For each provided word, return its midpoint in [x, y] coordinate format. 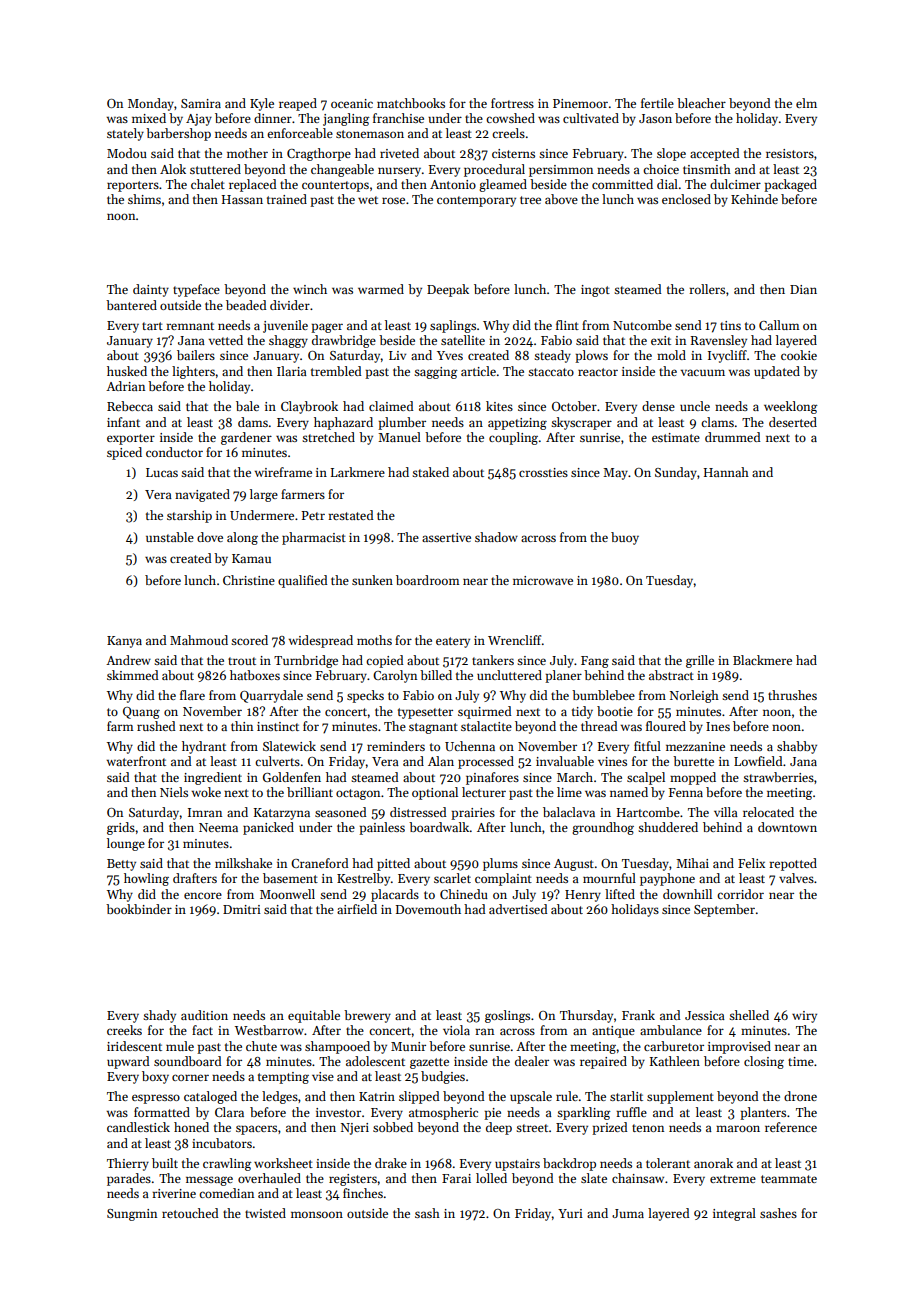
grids [121, 828]
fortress [512, 103]
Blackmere [762, 660]
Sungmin [132, 1215]
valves [796, 878]
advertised [518, 909]
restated [350, 515]
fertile [657, 103]
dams [253, 422]
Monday [151, 104]
